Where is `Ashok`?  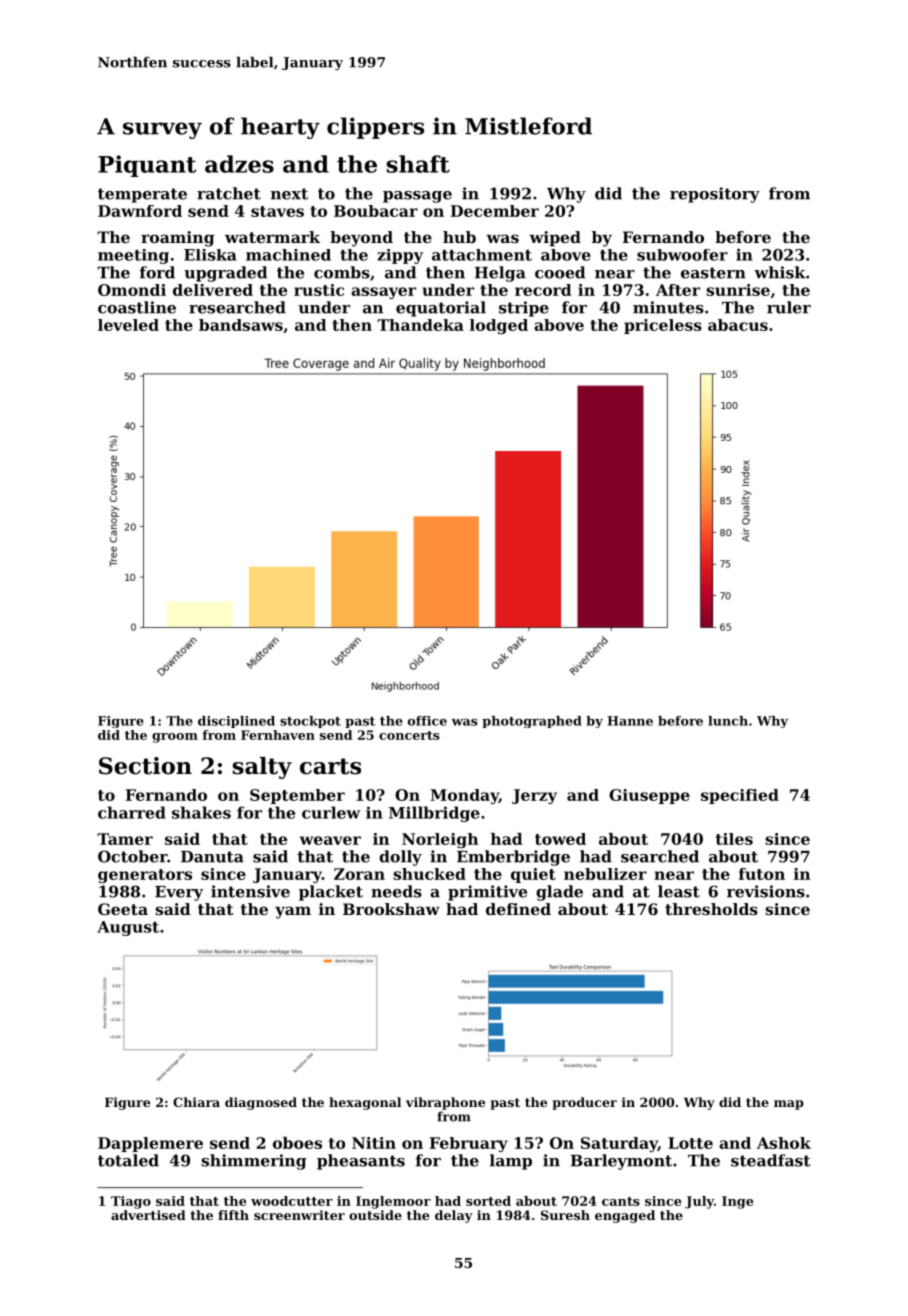 Ashok is located at coordinates (784, 1143).
